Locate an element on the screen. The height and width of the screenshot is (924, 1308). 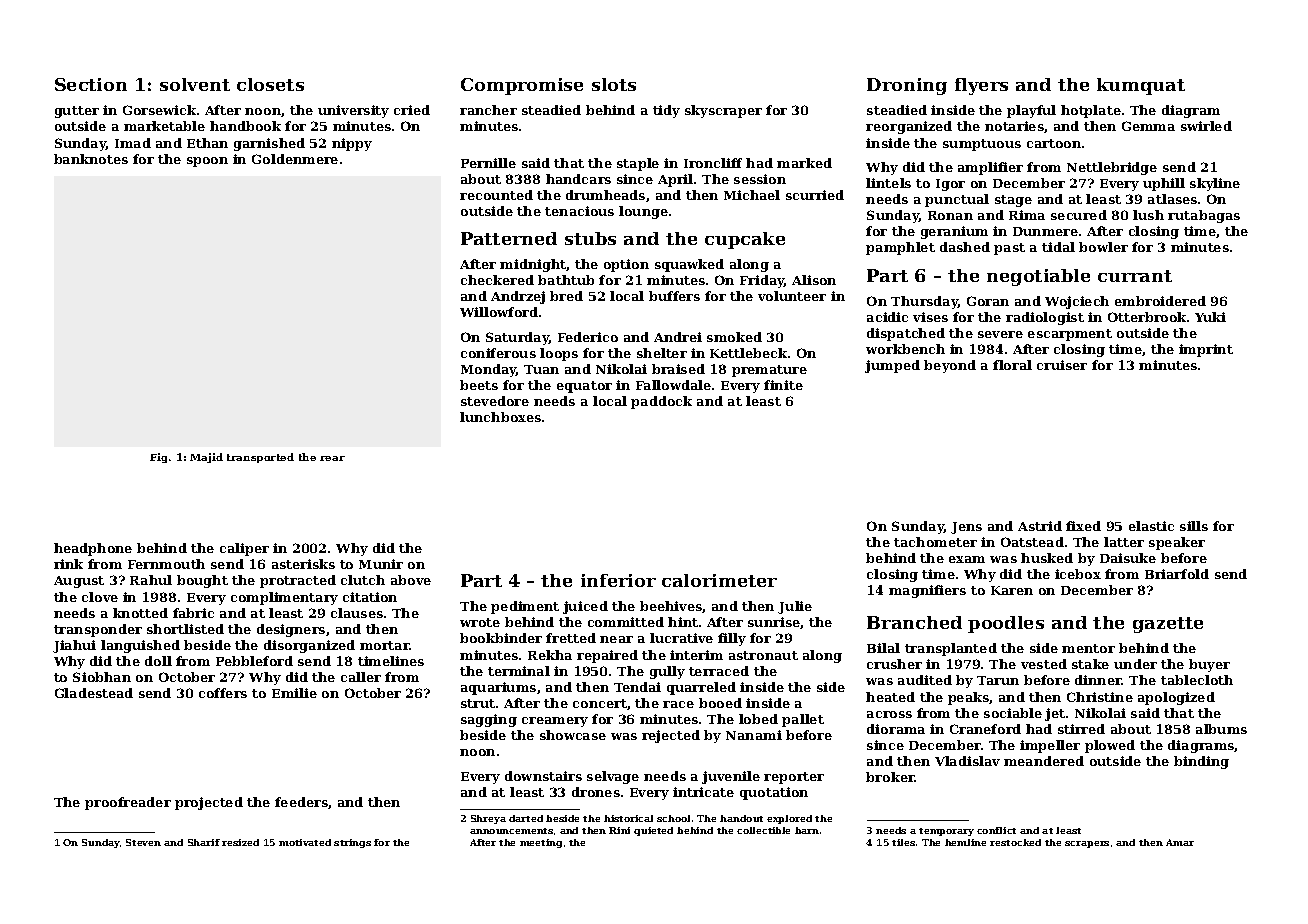
coniferous is located at coordinates (498, 353).
